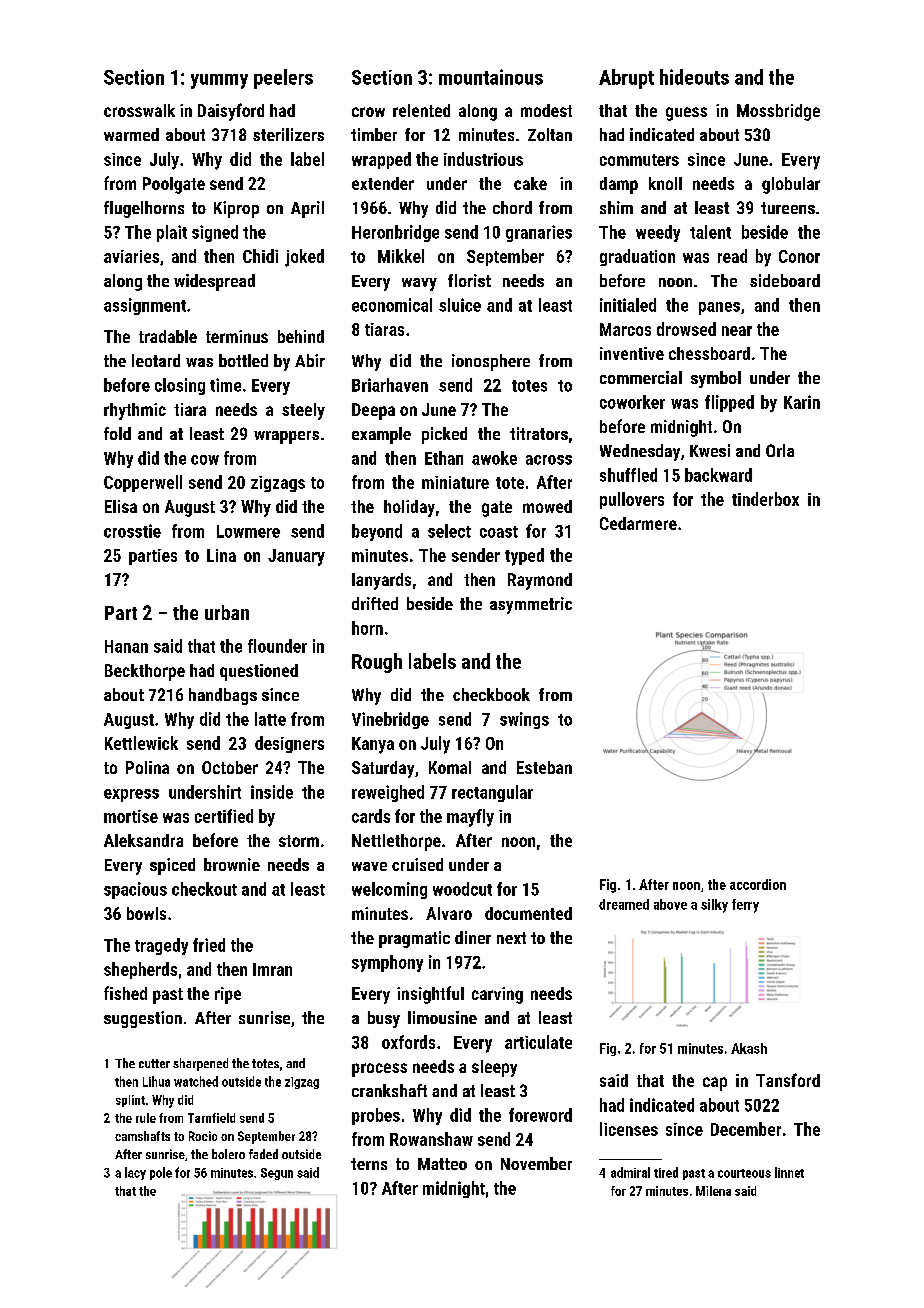  I want to click on aviaries, so click(131, 256).
